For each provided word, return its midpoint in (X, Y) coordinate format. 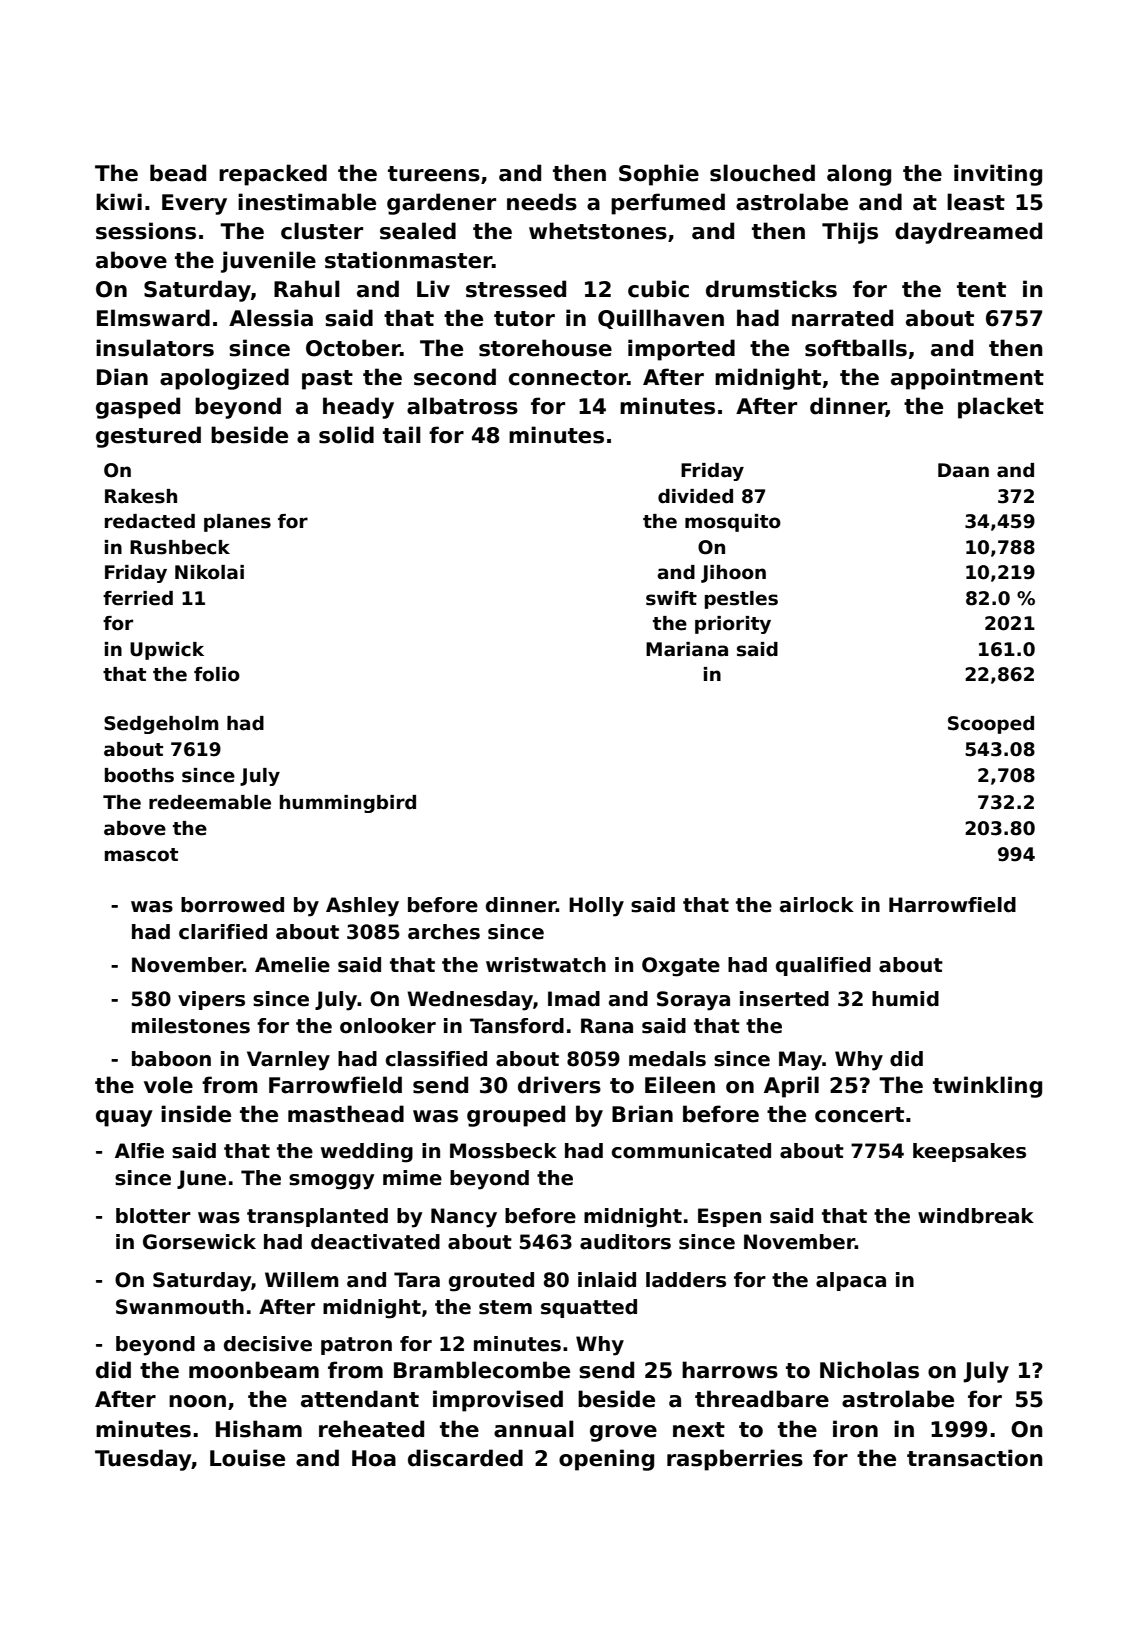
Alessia (271, 318)
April (791, 1087)
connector (568, 378)
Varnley (288, 1061)
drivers (559, 1085)
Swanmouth (180, 1307)
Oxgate (681, 967)
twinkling (987, 1087)
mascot (141, 855)
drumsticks (771, 289)
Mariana (687, 649)
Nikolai (209, 572)
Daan (963, 470)
